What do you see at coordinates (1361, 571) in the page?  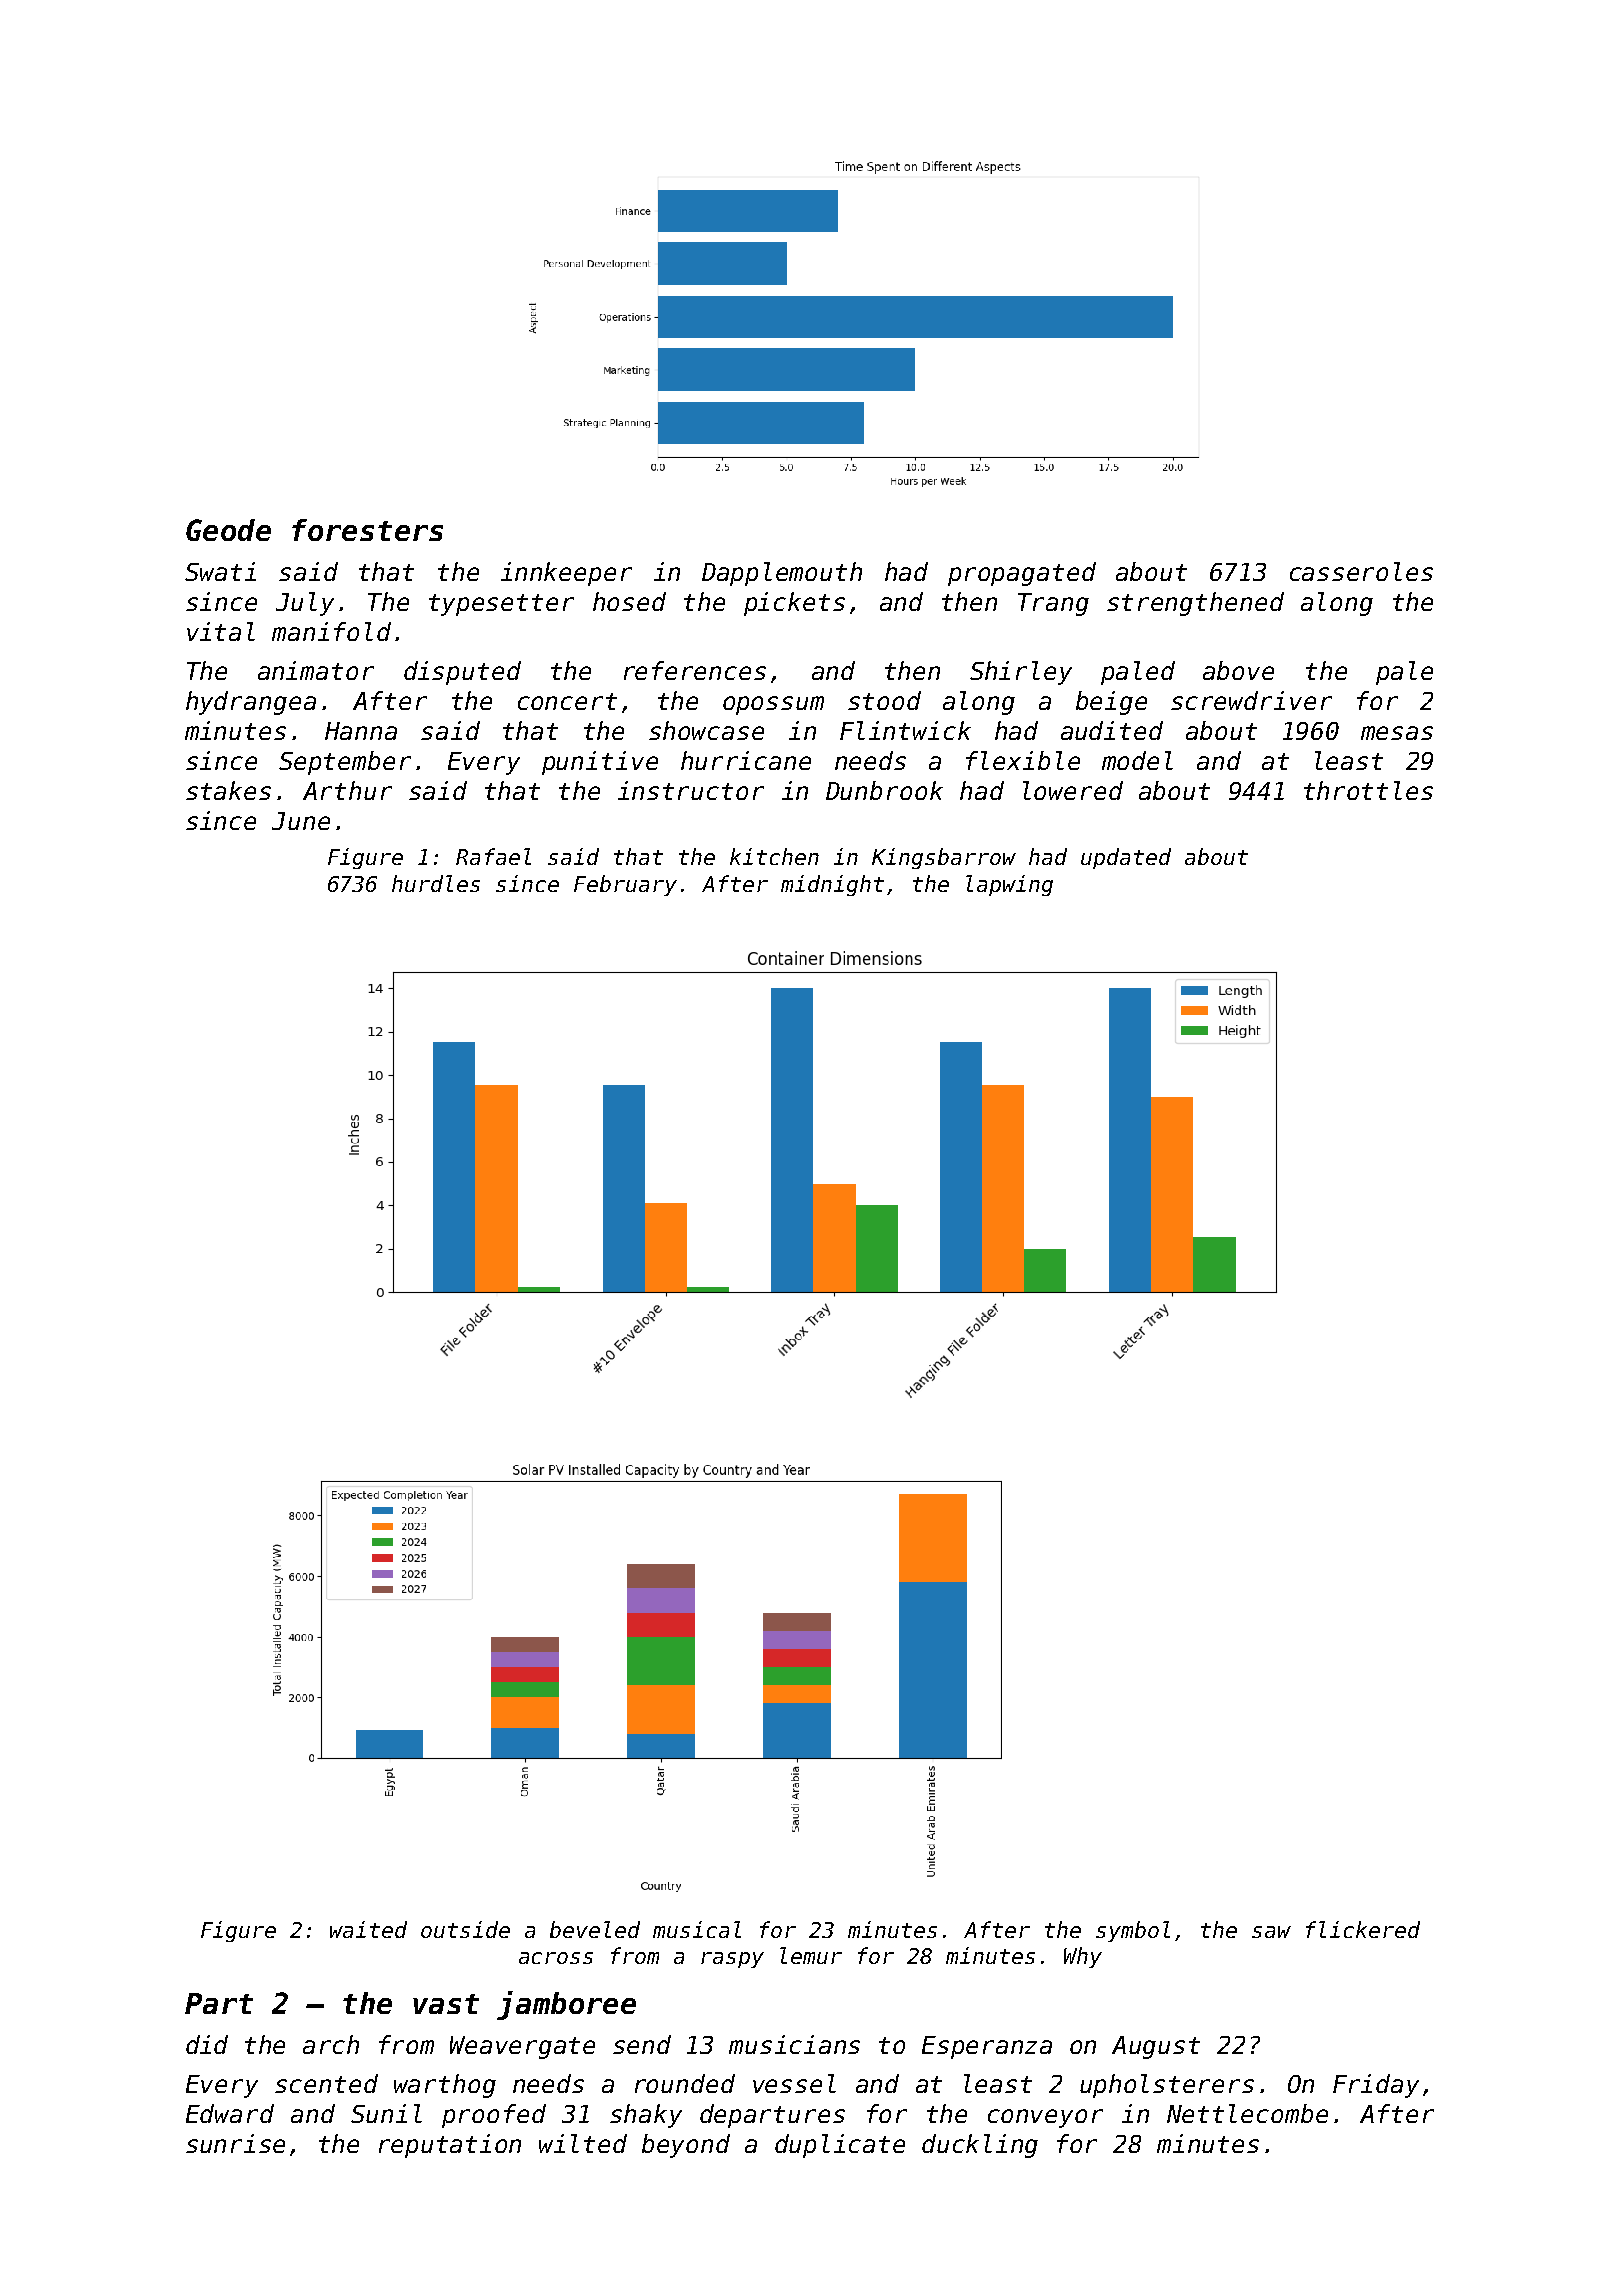 I see `casseroles` at bounding box center [1361, 571].
